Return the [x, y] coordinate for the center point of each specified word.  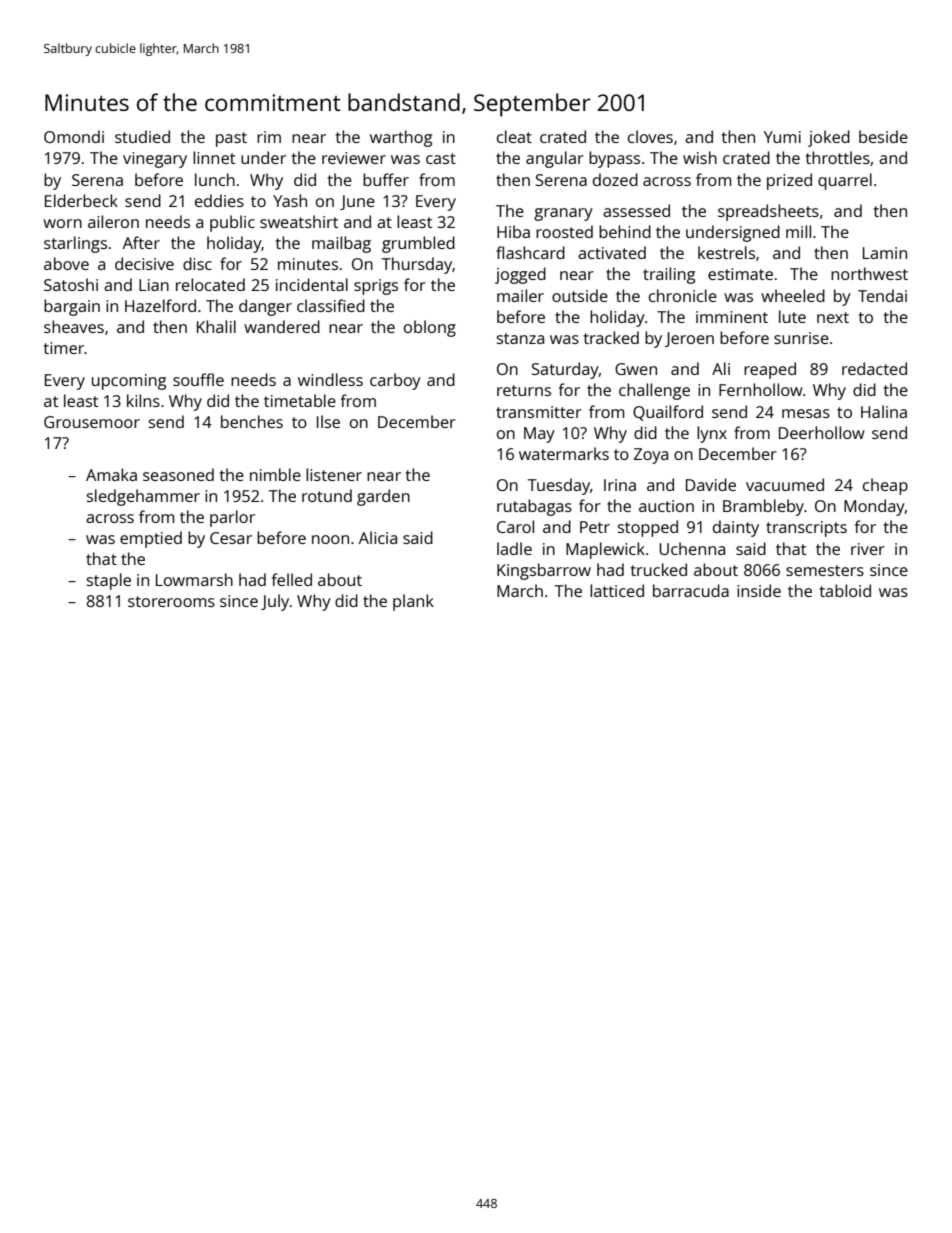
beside [883, 136]
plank [413, 602]
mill [798, 231]
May [539, 435]
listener [334, 474]
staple [109, 581]
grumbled [418, 244]
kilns [143, 400]
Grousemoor [92, 422]
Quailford [668, 413]
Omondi [74, 136]
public [232, 223]
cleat [514, 136]
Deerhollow [822, 432]
